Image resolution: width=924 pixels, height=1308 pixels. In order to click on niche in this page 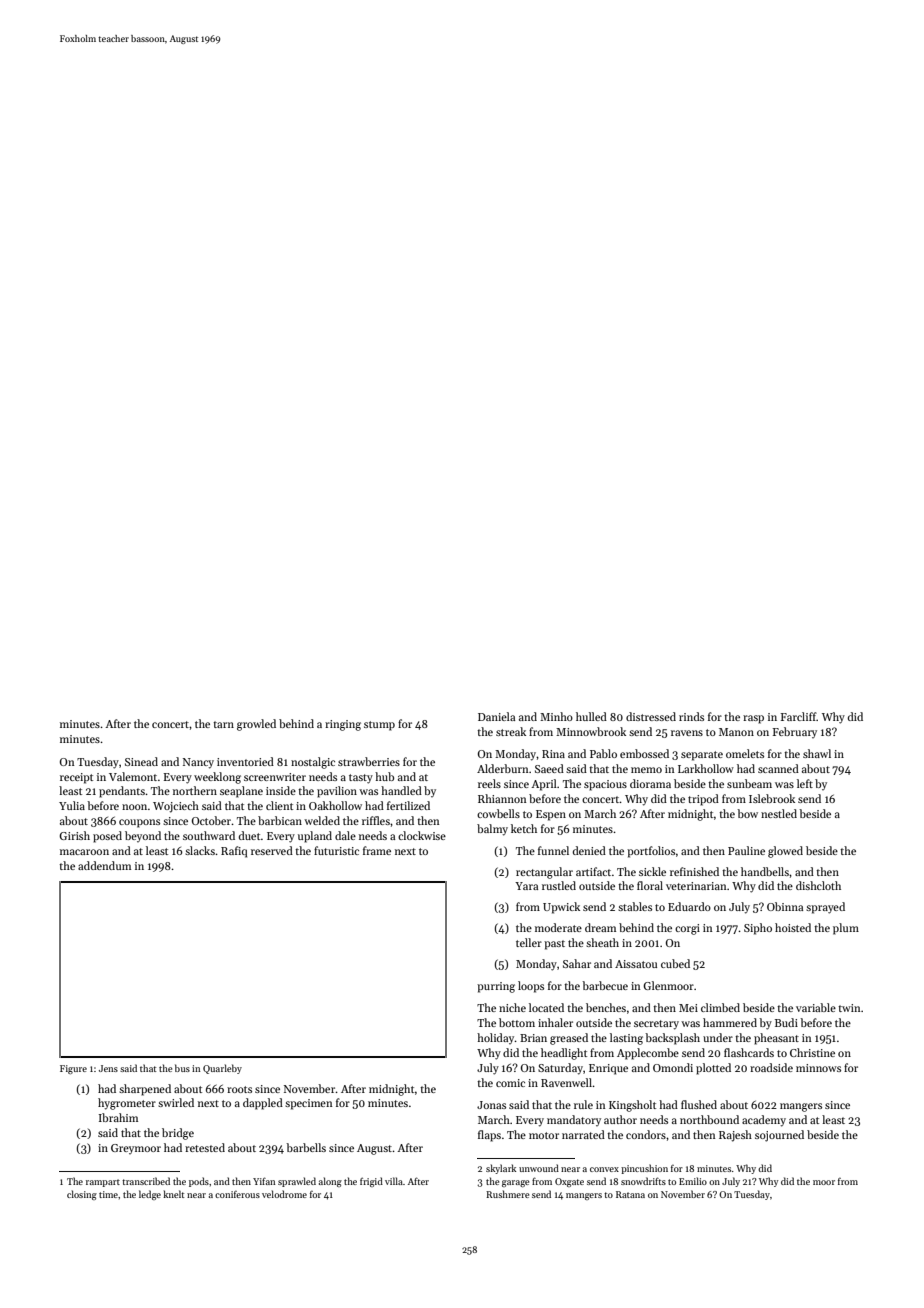, I will do `click(512, 1007)`.
